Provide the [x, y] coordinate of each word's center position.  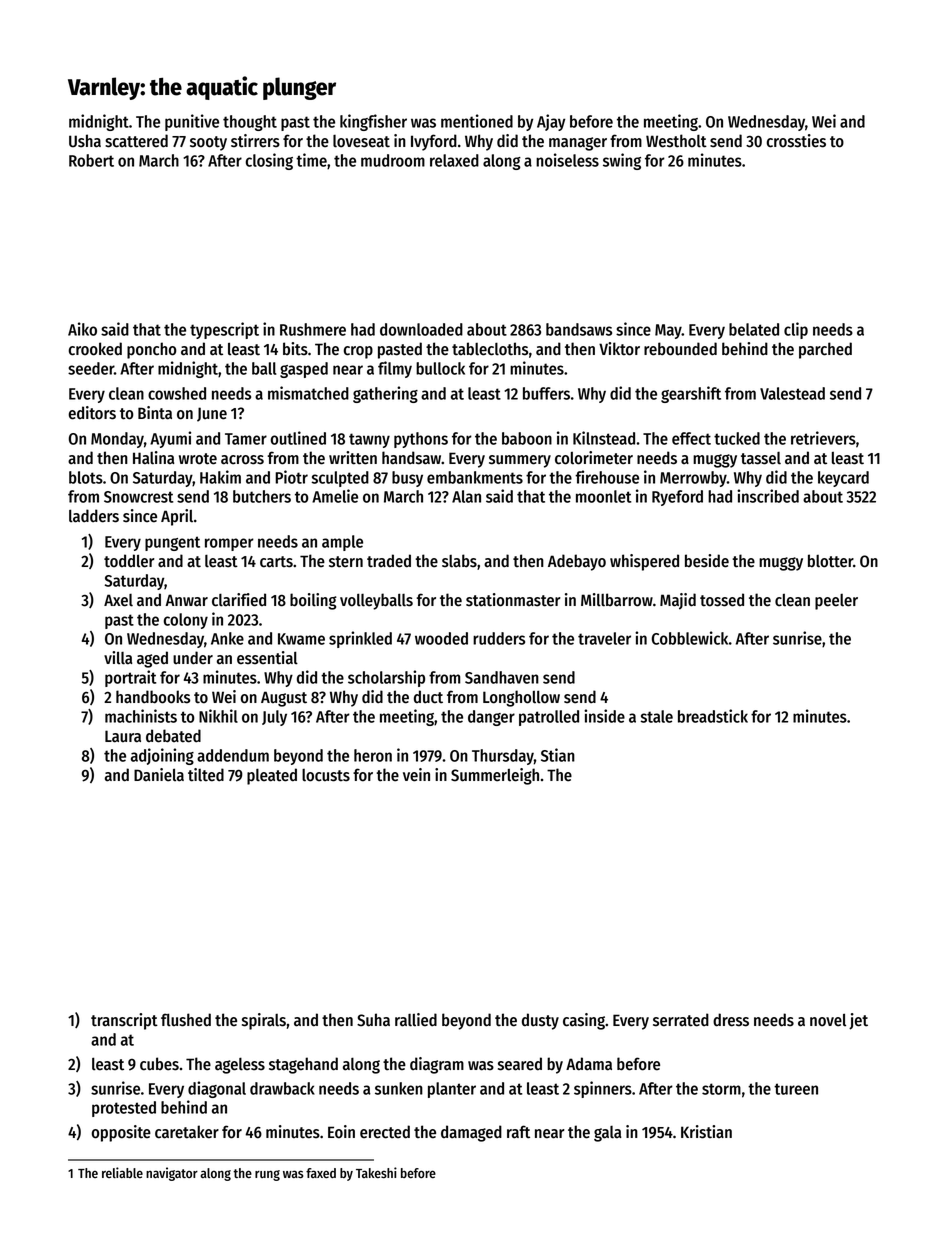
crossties [796, 141]
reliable [122, 1172]
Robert [91, 160]
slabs [459, 561]
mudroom [393, 160]
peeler [836, 602]
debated [173, 736]
